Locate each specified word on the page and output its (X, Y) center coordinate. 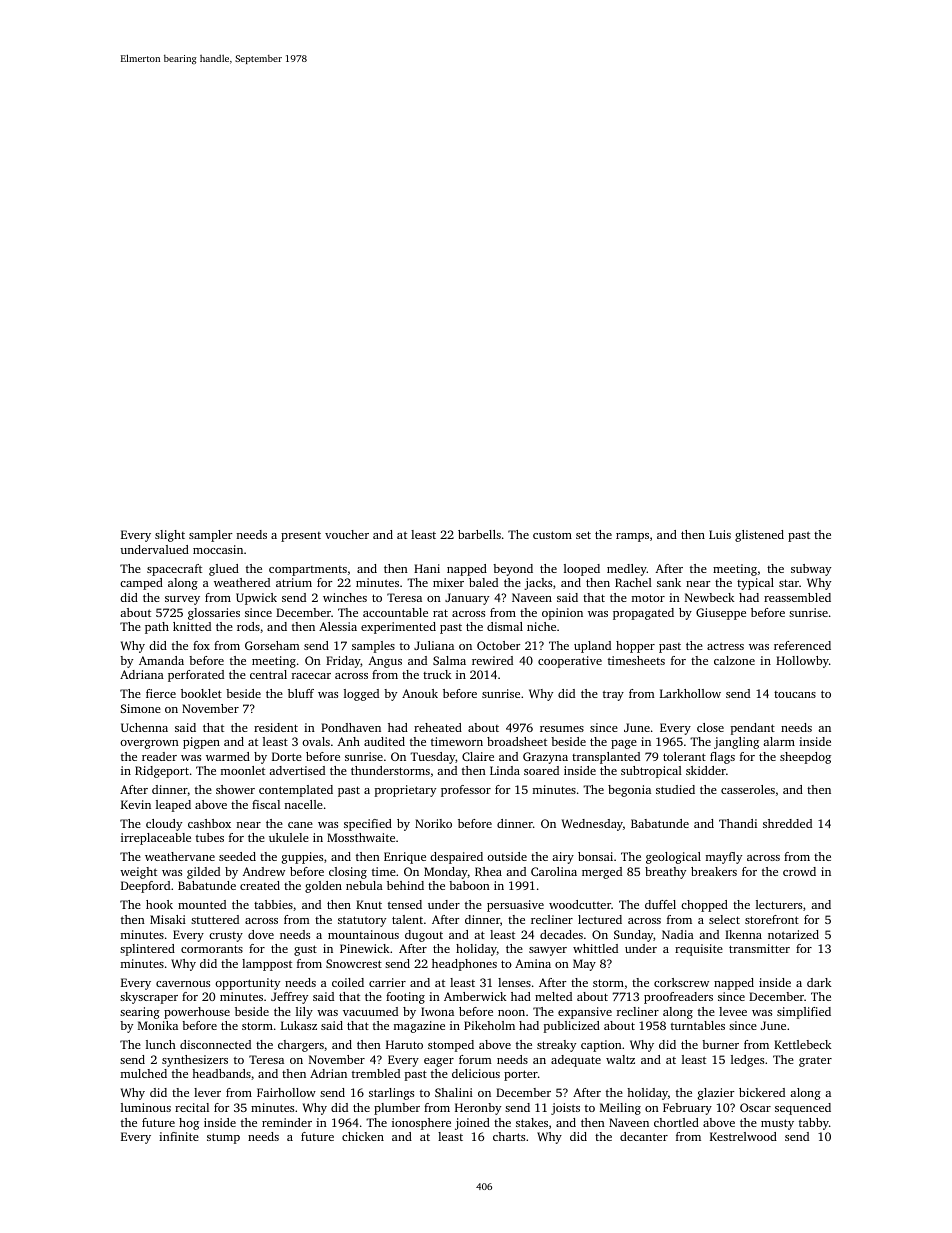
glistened (759, 536)
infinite (179, 1136)
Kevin (136, 804)
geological (673, 858)
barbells (479, 534)
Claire (478, 756)
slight (170, 536)
